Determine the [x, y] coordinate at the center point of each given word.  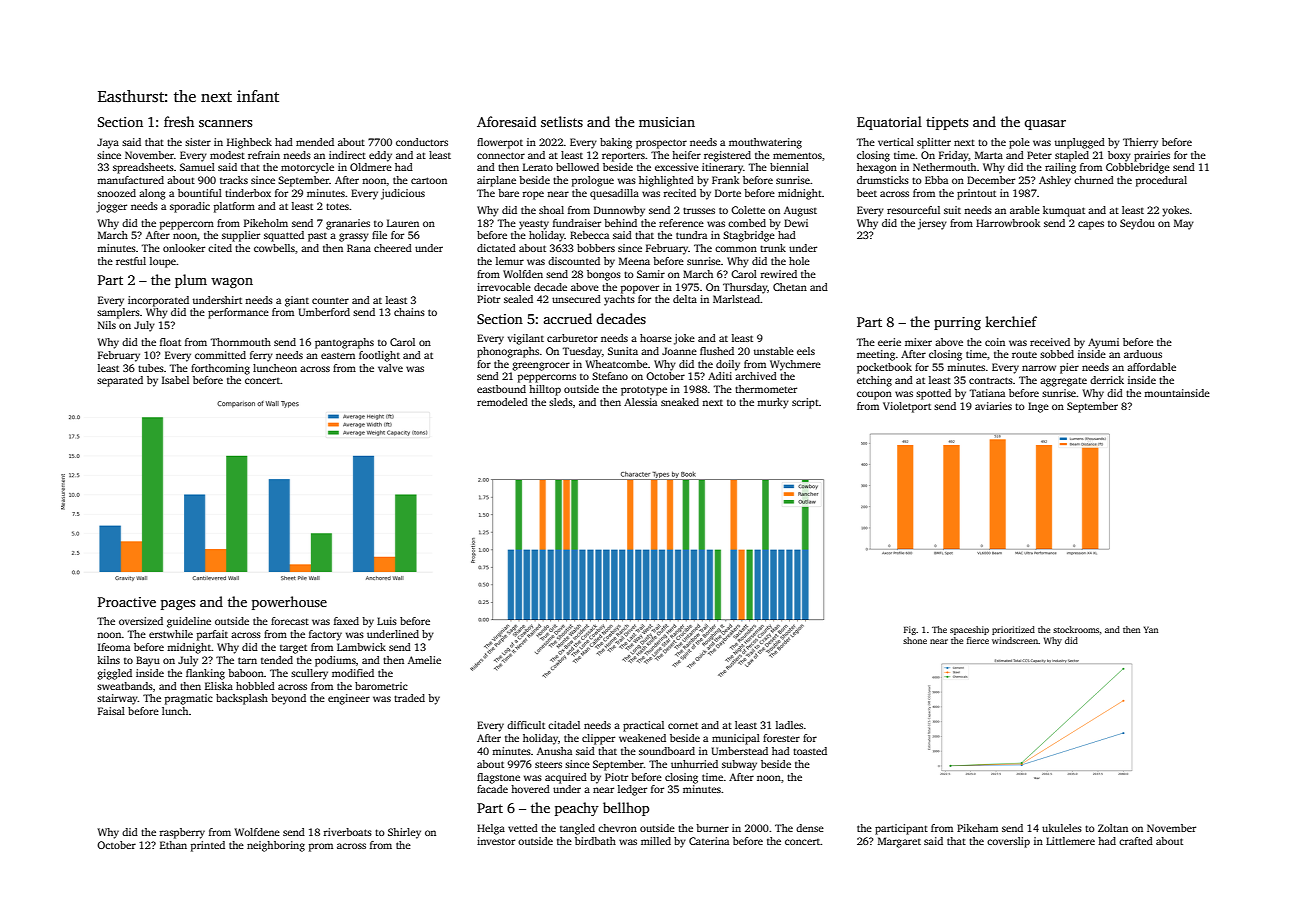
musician [667, 122]
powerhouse [289, 603]
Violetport [907, 407]
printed [208, 846]
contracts [991, 380]
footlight [379, 356]
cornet [683, 725]
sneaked [680, 402]
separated [120, 381]
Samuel [197, 167]
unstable [774, 351]
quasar [1045, 125]
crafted [1136, 841]
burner [712, 828]
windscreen [1015, 640]
